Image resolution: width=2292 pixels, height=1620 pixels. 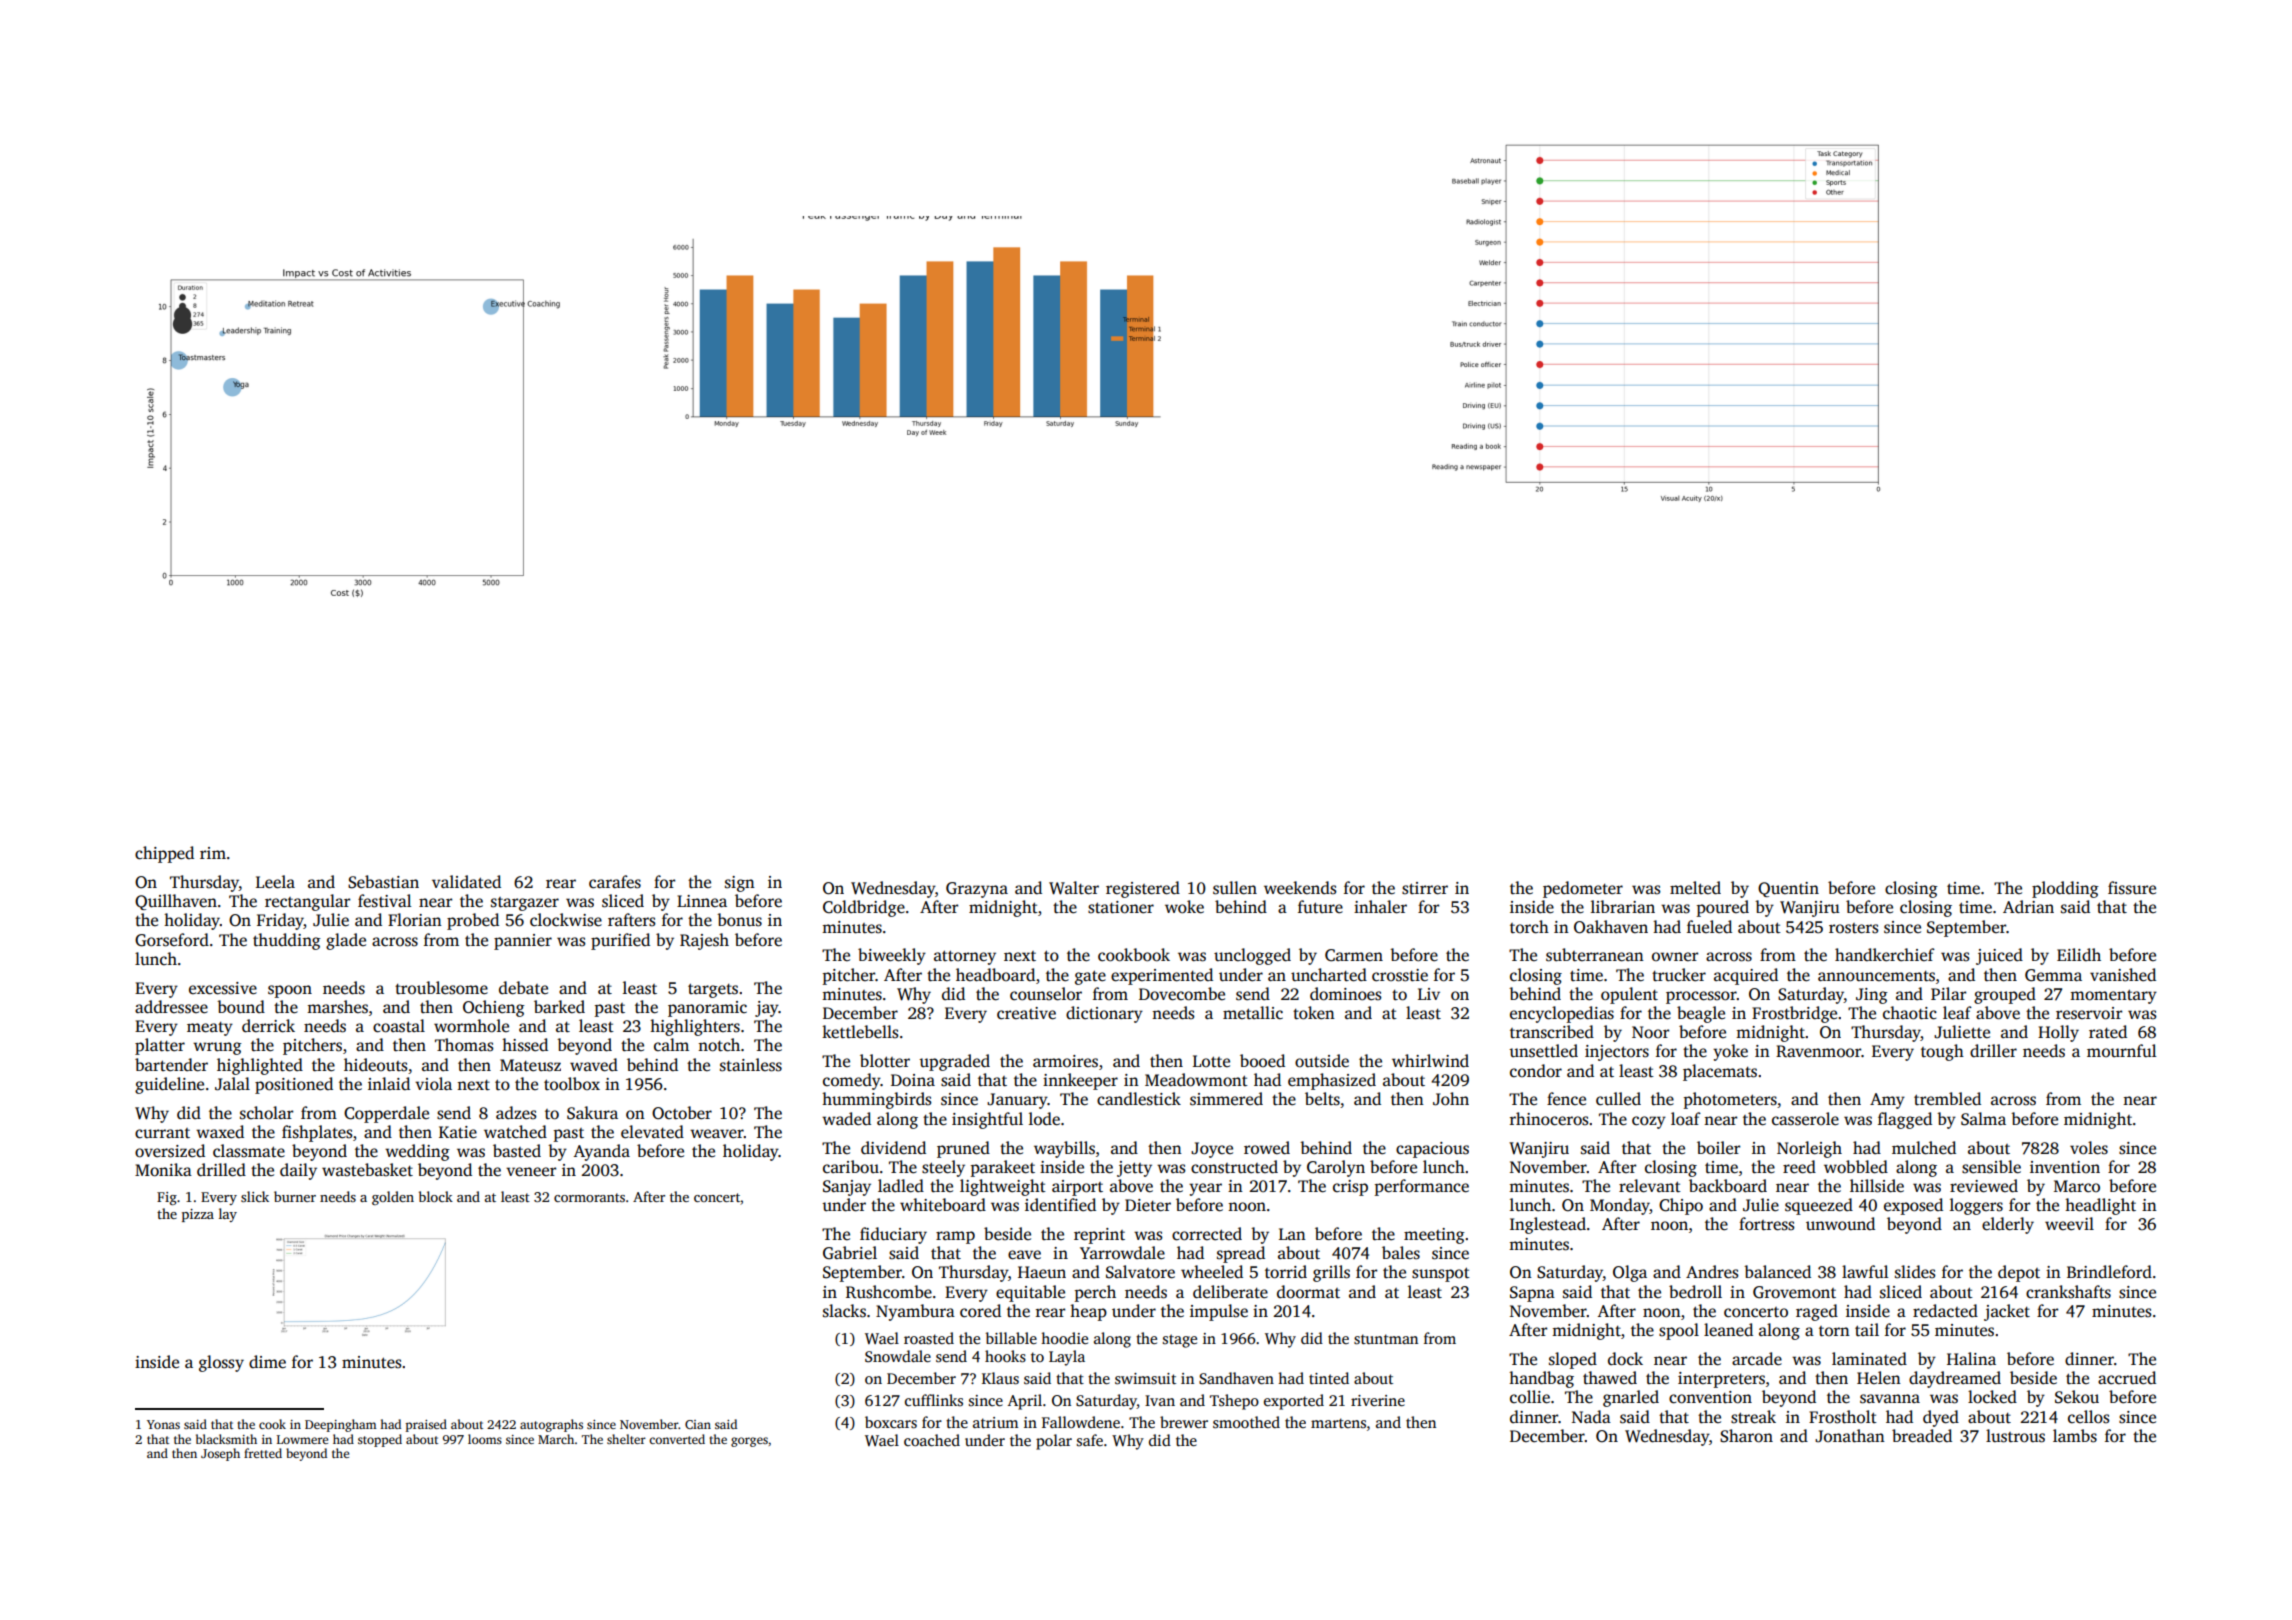 I want to click on counselor, so click(x=1046, y=994).
